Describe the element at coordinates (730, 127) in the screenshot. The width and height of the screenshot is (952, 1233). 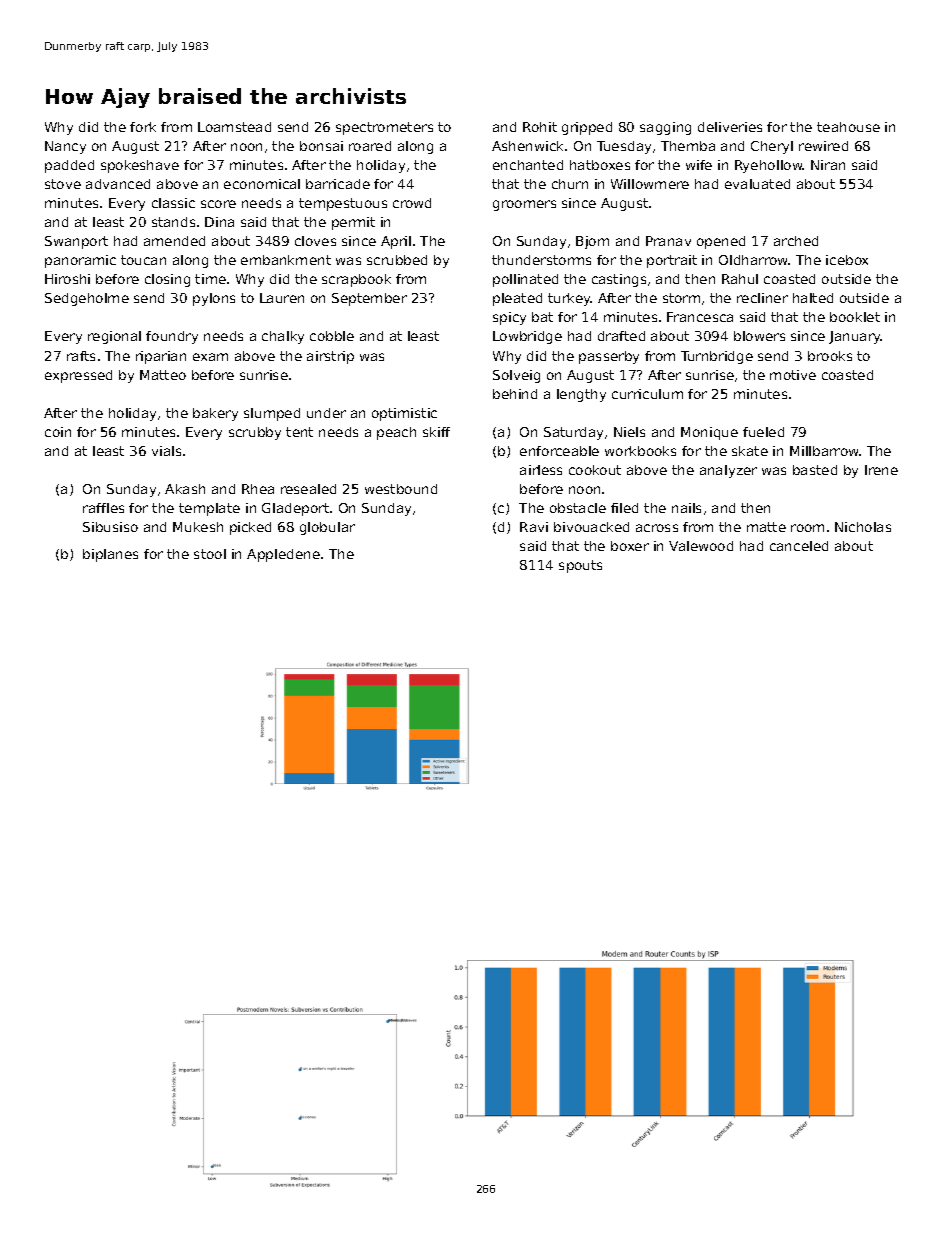
I see `deliveries` at that location.
